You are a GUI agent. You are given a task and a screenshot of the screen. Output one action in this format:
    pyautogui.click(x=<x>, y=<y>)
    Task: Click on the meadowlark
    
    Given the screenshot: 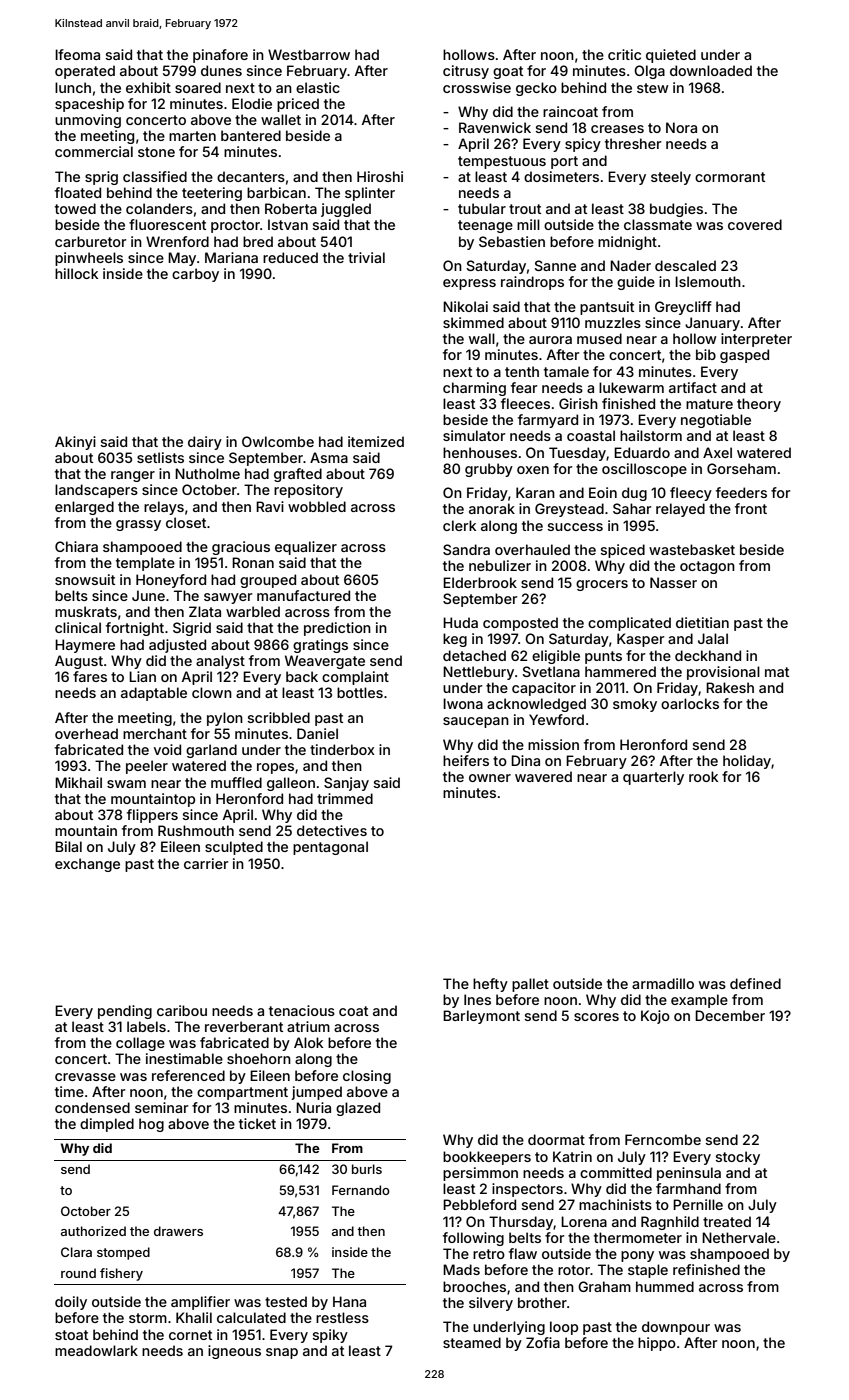 What is the action you would take?
    pyautogui.click(x=96, y=1350)
